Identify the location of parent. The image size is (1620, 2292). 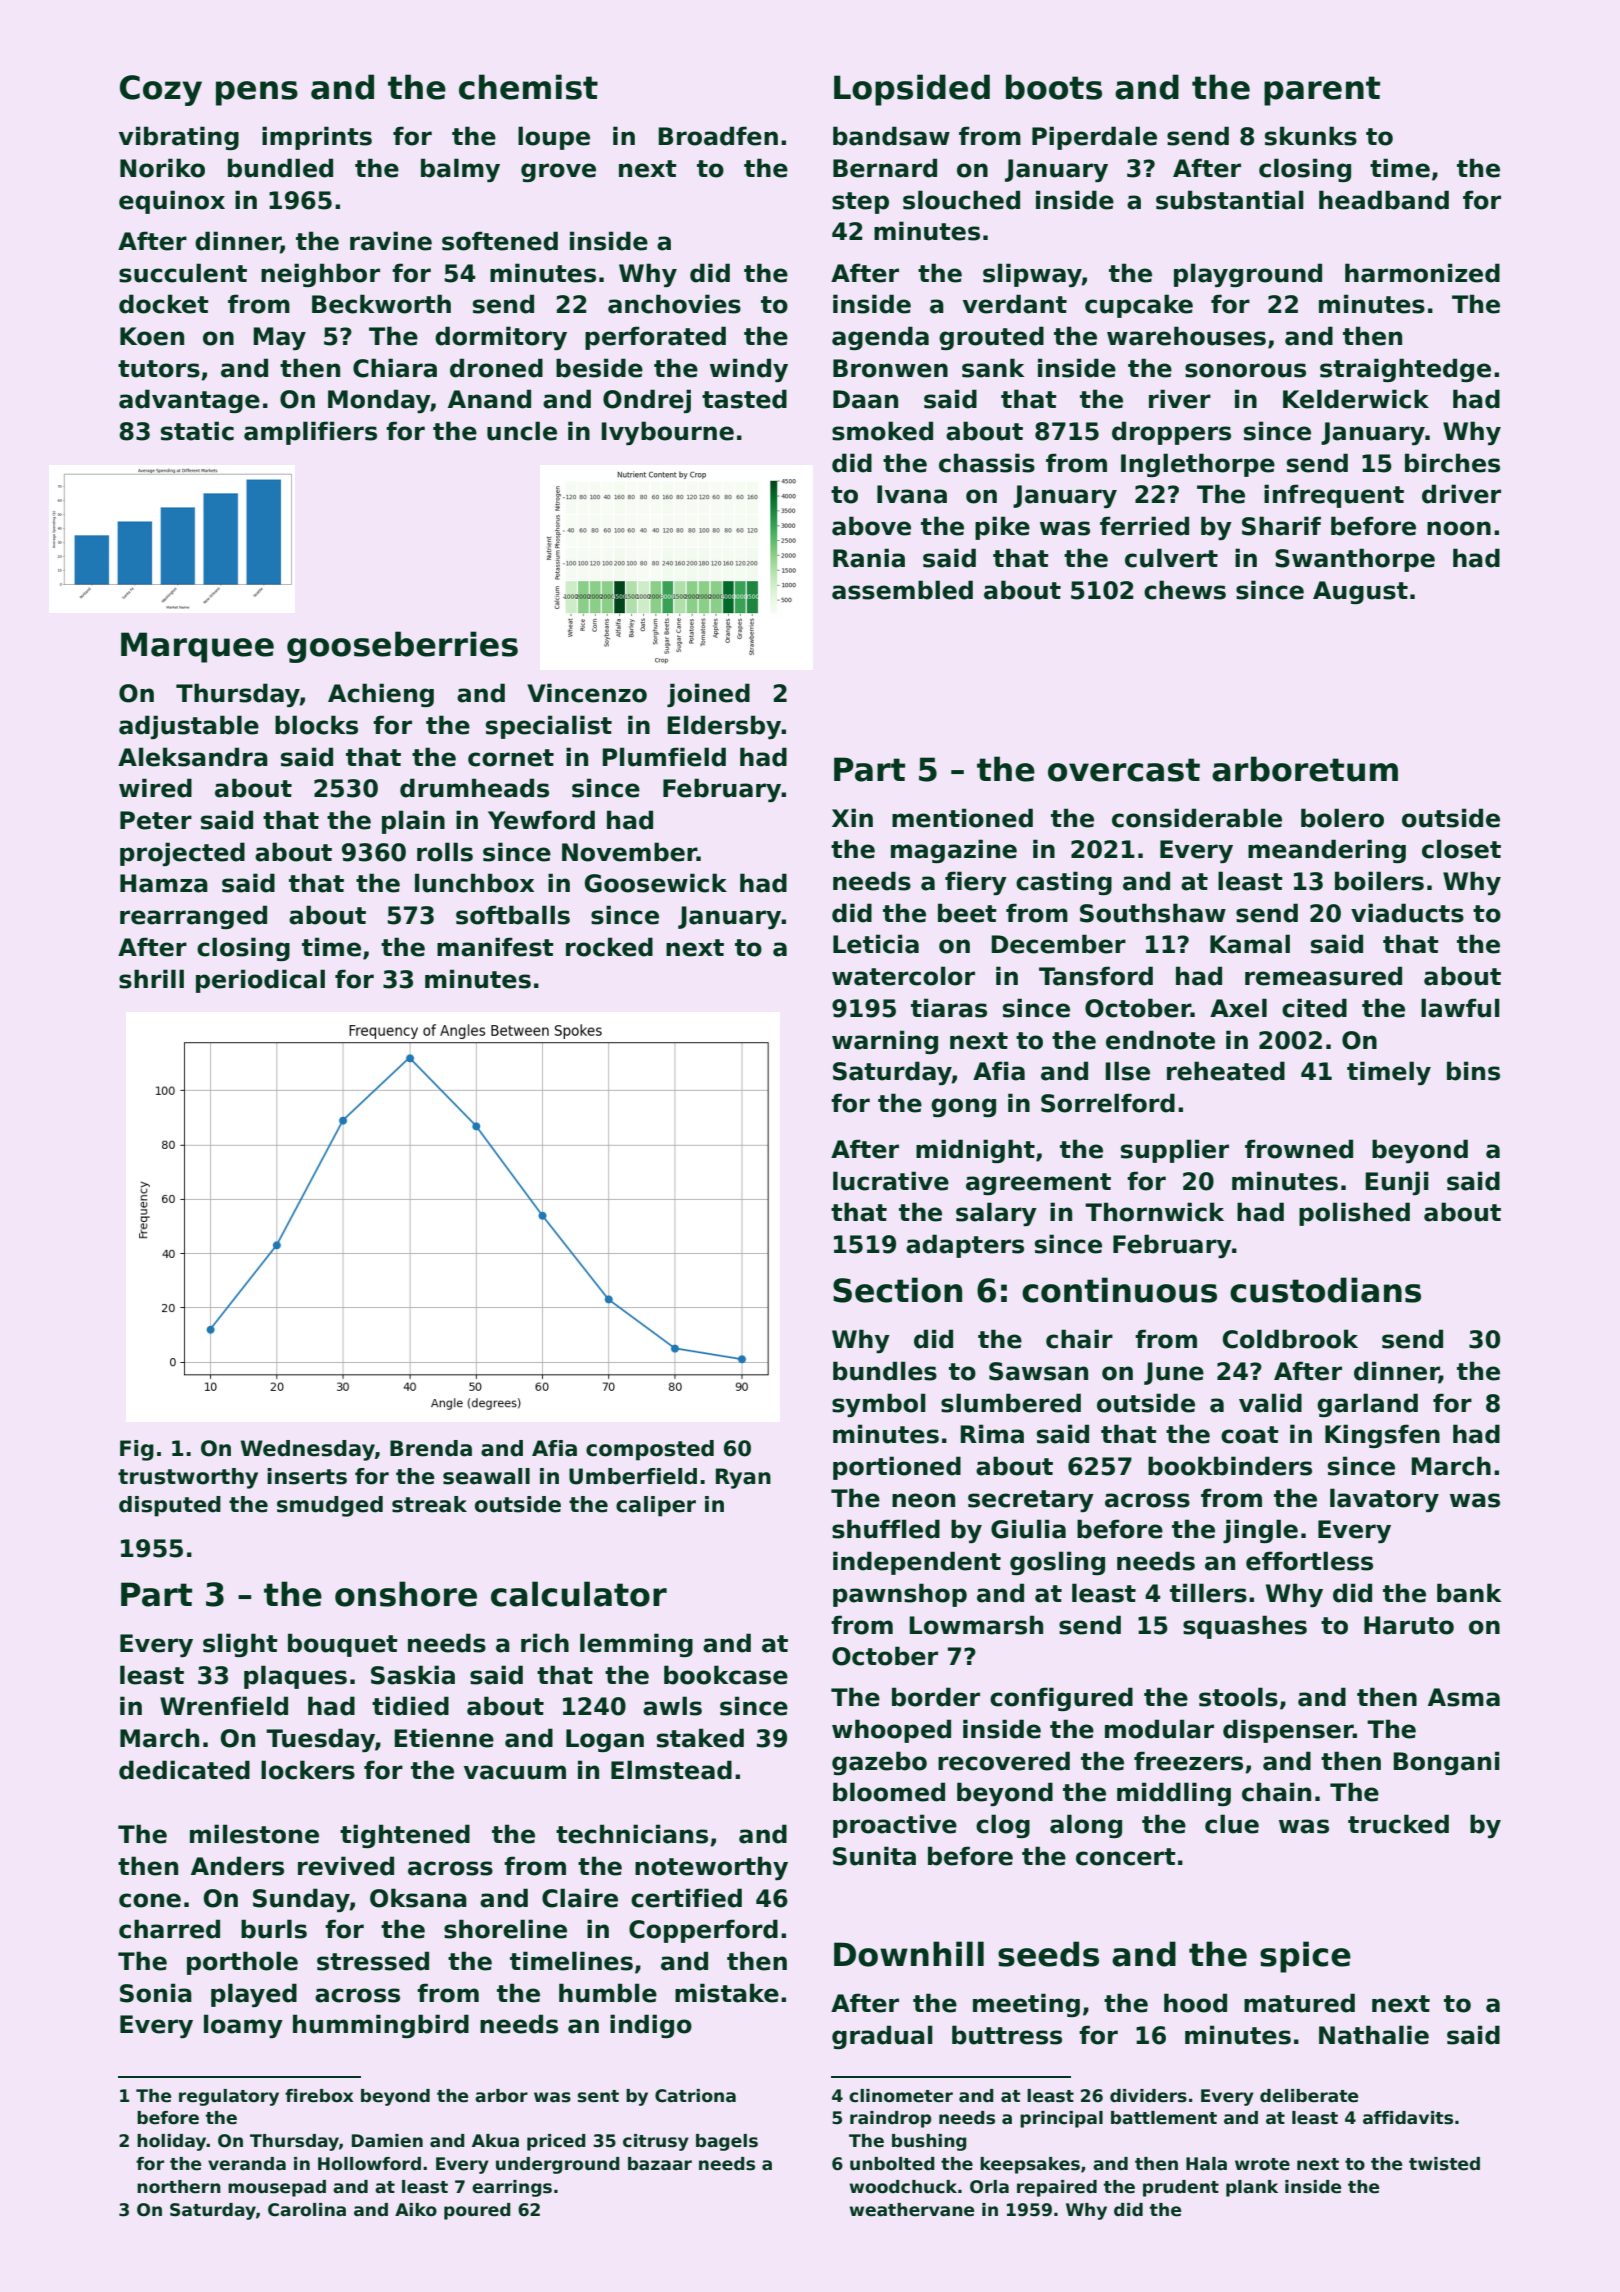
(1322, 91).
